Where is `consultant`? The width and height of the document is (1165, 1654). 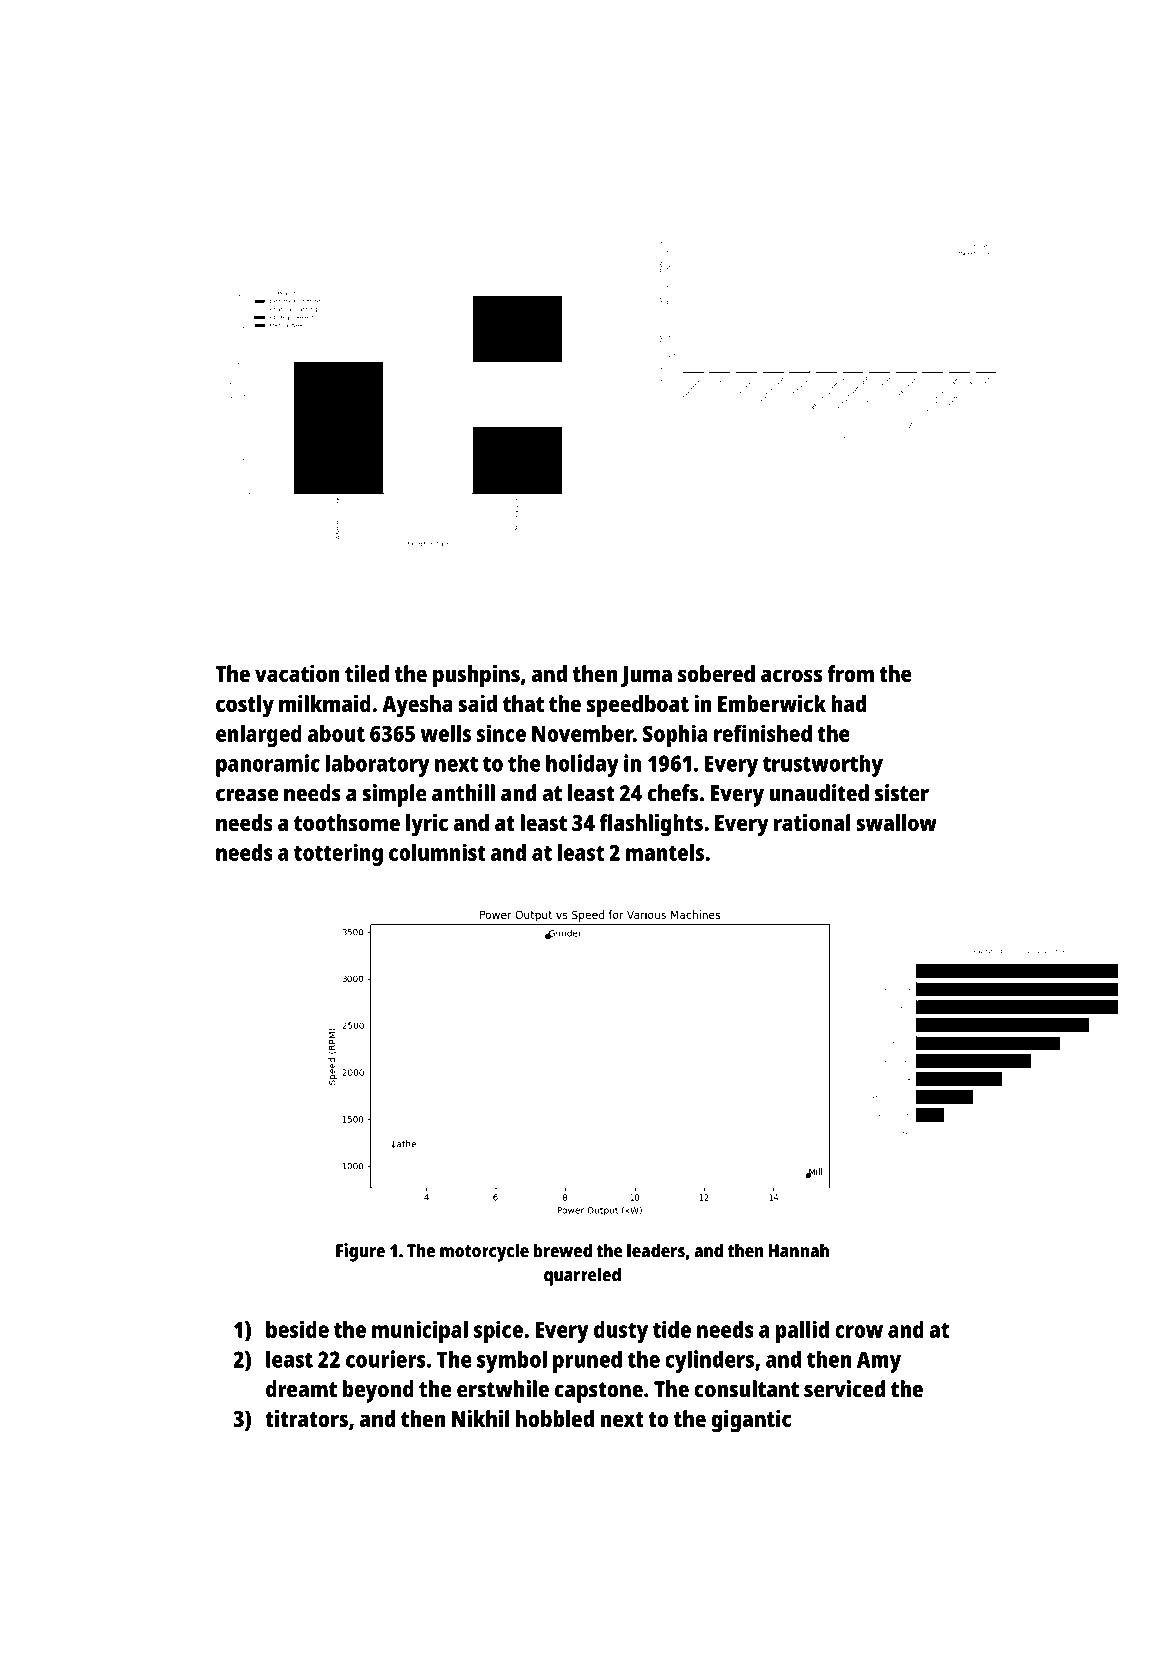 consultant is located at coordinates (746, 1389).
